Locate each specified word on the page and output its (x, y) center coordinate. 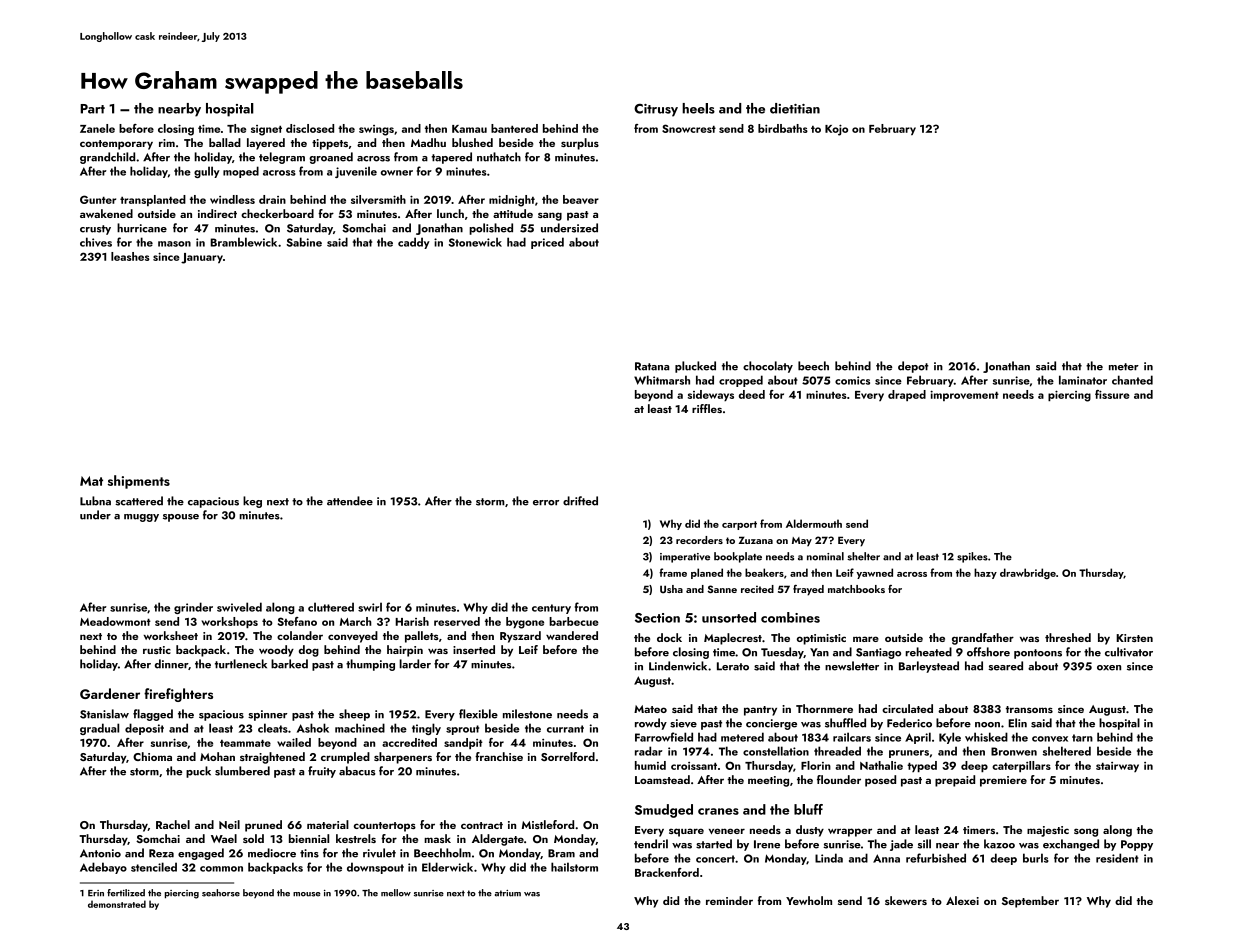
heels (698, 108)
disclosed (310, 128)
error (546, 503)
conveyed (353, 637)
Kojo (836, 130)
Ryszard (520, 637)
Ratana (652, 366)
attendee (350, 501)
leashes (130, 256)
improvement (964, 395)
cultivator (1129, 652)
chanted (1132, 380)
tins (309, 853)
